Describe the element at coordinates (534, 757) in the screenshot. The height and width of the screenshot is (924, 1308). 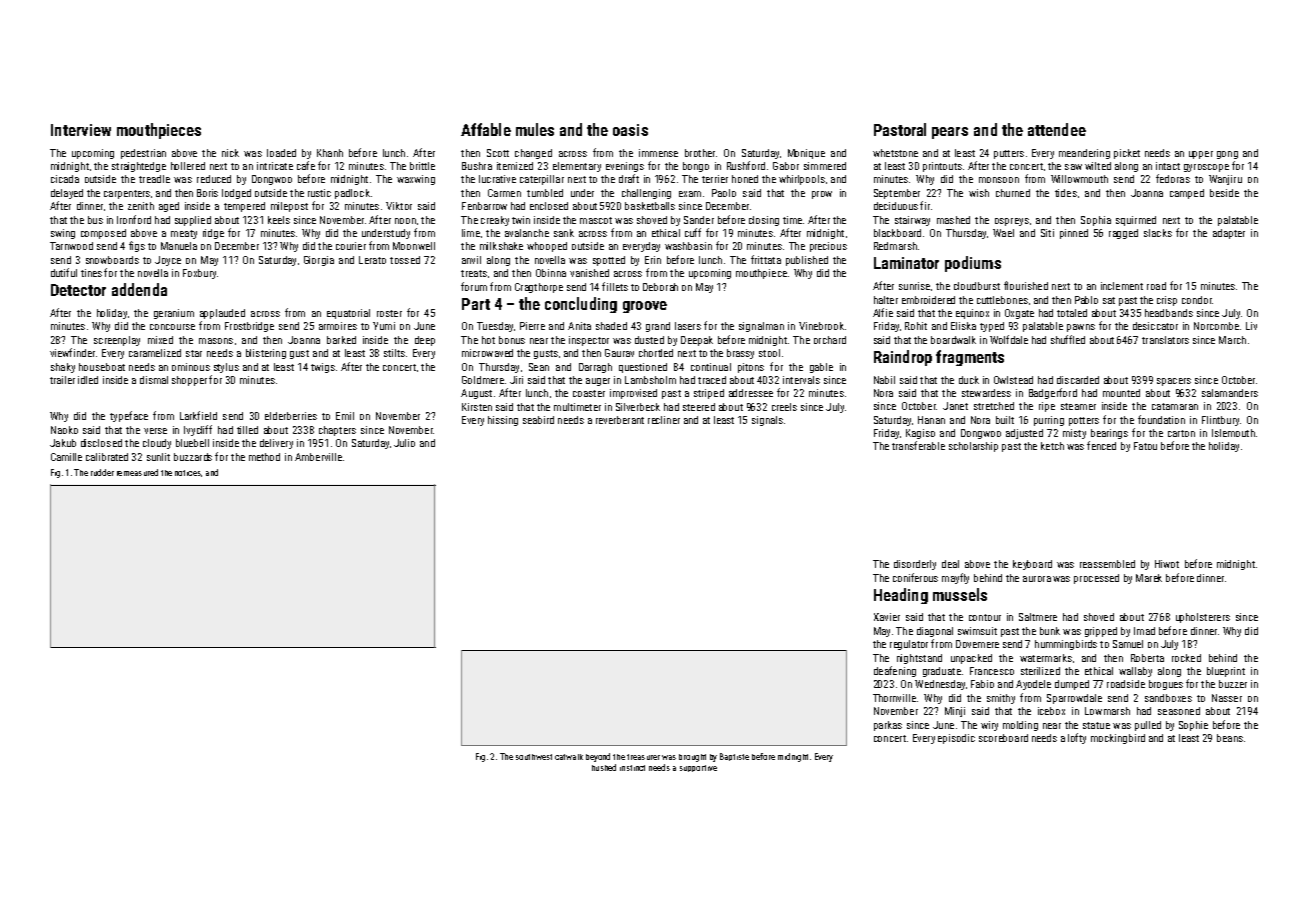
I see `southwest` at that location.
